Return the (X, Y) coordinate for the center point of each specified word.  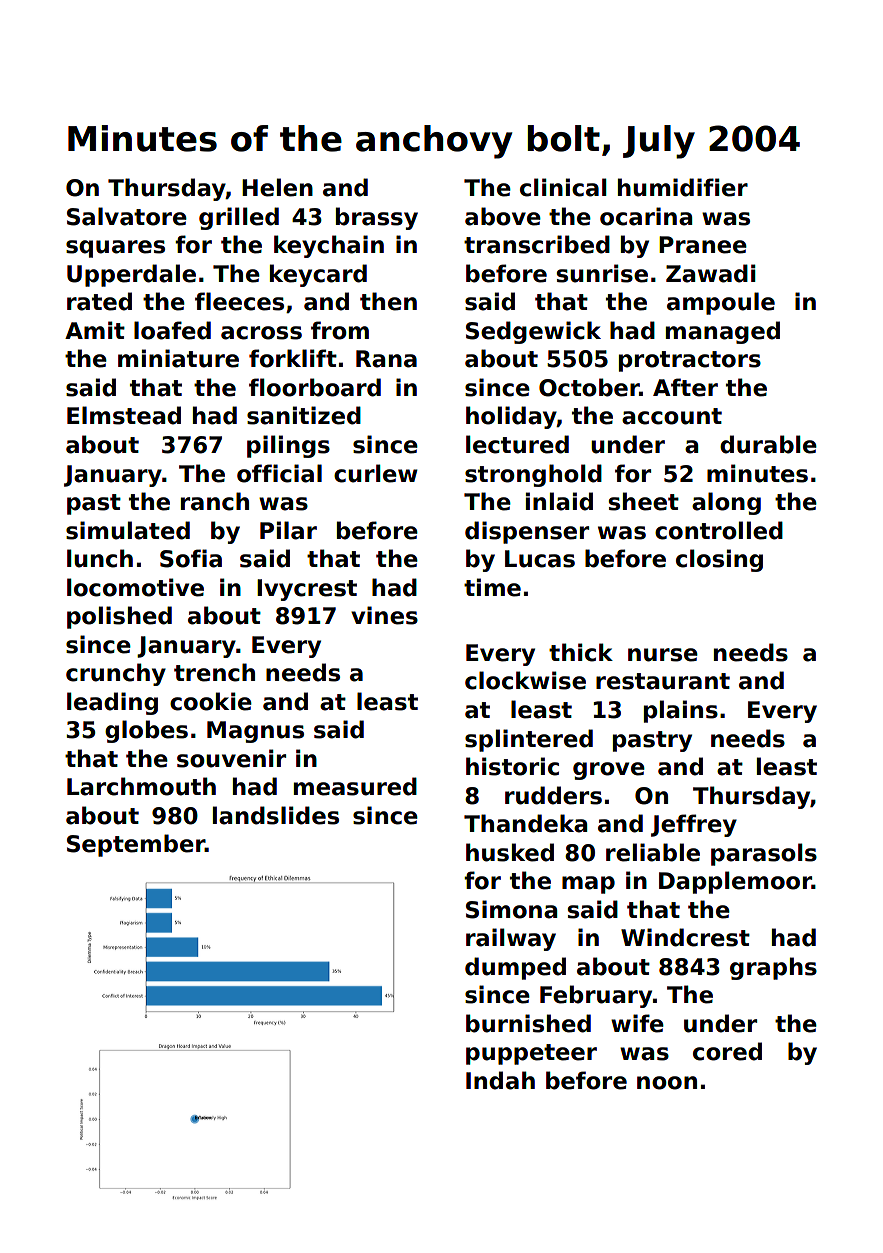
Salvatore (127, 216)
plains (681, 711)
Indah (500, 1080)
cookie (211, 701)
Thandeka (525, 823)
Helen (277, 187)
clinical (563, 187)
